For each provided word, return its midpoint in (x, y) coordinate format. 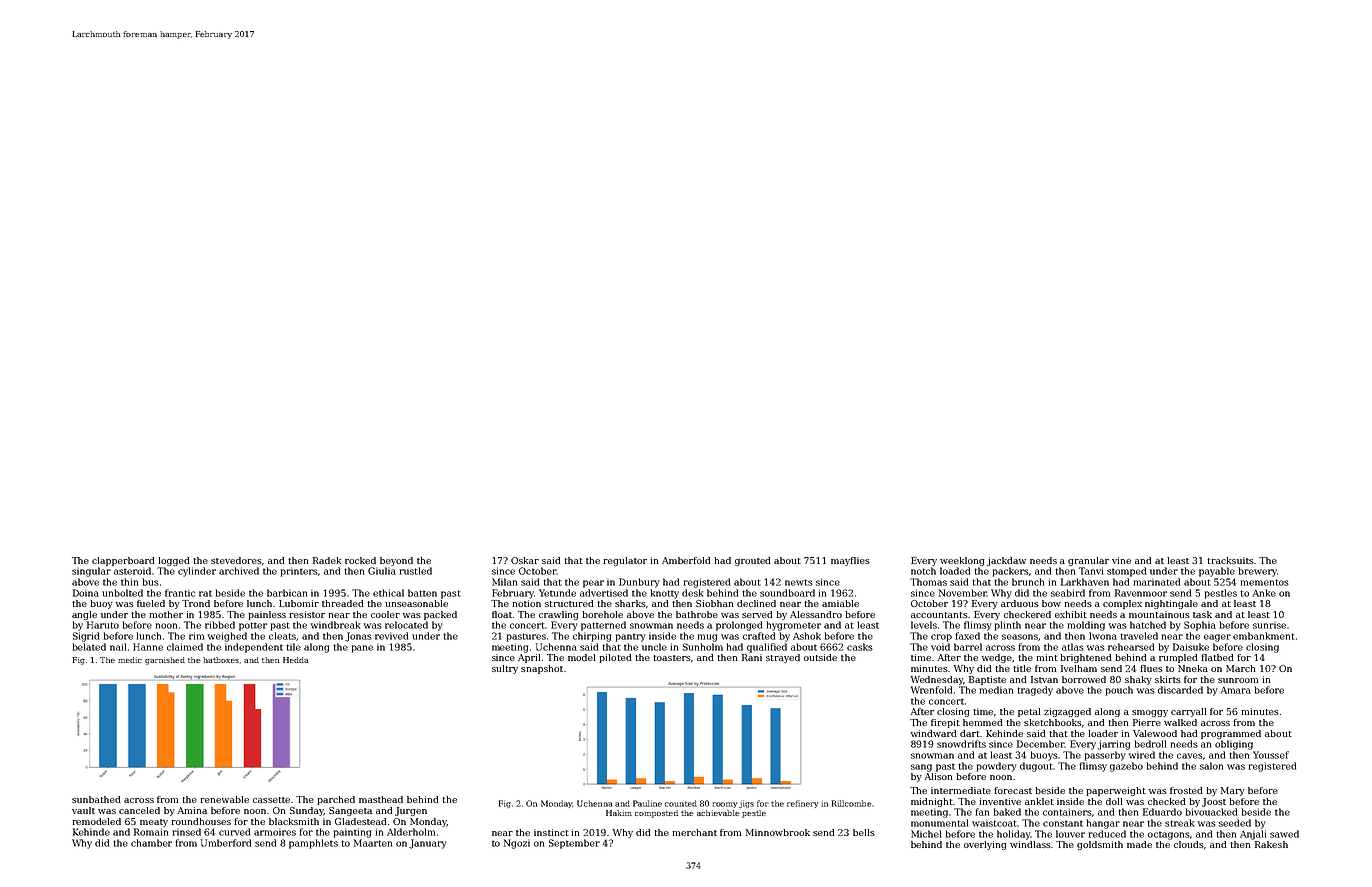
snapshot (542, 669)
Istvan (1044, 679)
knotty (665, 594)
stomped (1126, 572)
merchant (694, 832)
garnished (165, 661)
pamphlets (313, 844)
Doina (86, 593)
